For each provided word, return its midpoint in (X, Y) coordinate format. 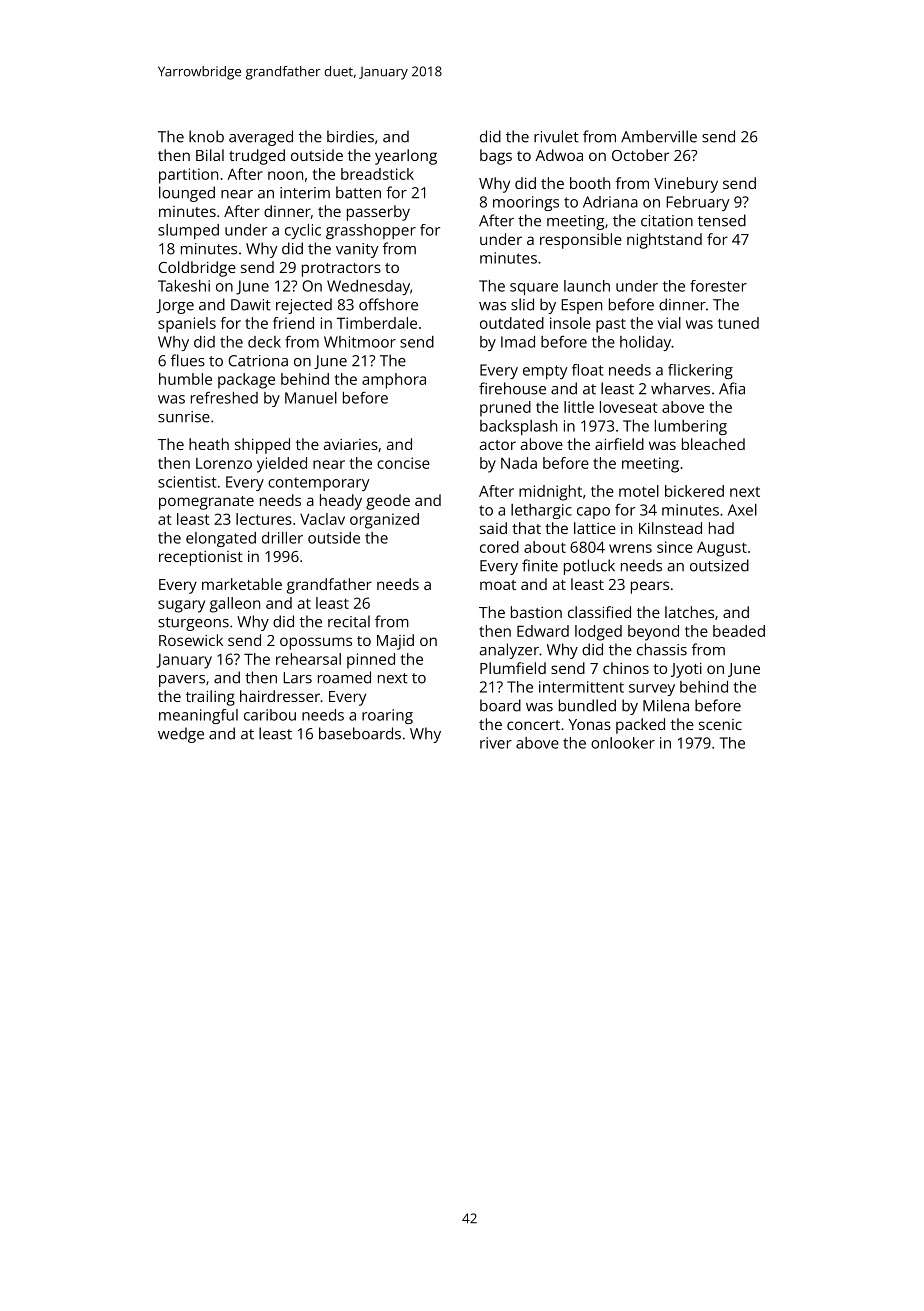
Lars (297, 678)
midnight (550, 493)
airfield (619, 444)
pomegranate (206, 503)
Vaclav (322, 519)
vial (669, 323)
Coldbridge (197, 269)
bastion (536, 612)
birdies (350, 136)
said (493, 528)
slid (522, 304)
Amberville (659, 136)
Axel (742, 510)
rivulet (556, 136)
